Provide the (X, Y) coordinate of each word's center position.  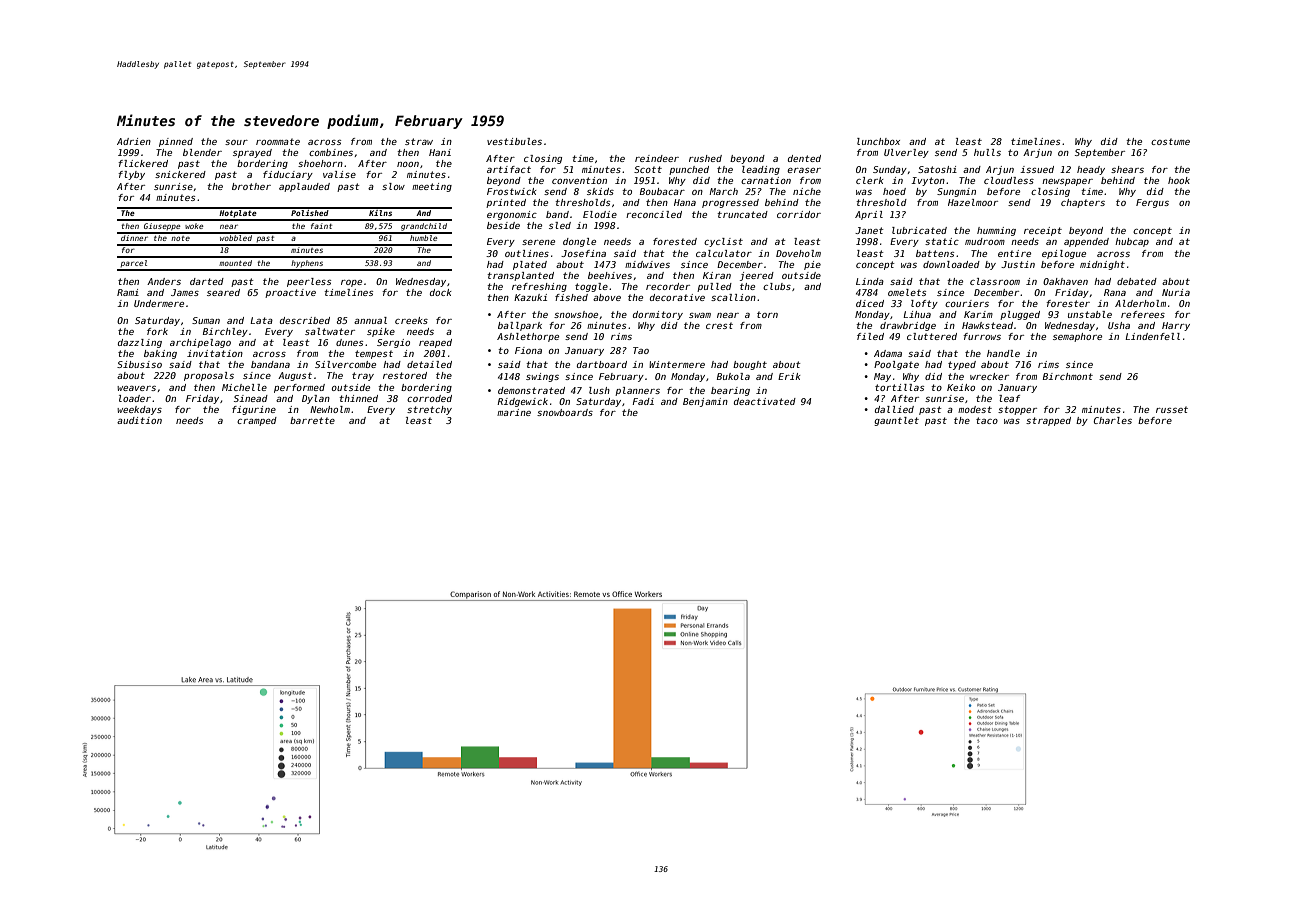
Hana (685, 202)
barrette (312, 420)
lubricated (919, 230)
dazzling (140, 343)
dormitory (658, 315)
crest (719, 325)
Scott (648, 169)
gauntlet (896, 421)
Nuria (1176, 292)
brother (251, 186)
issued (1037, 169)
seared (223, 292)
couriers (967, 303)
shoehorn (320, 163)
